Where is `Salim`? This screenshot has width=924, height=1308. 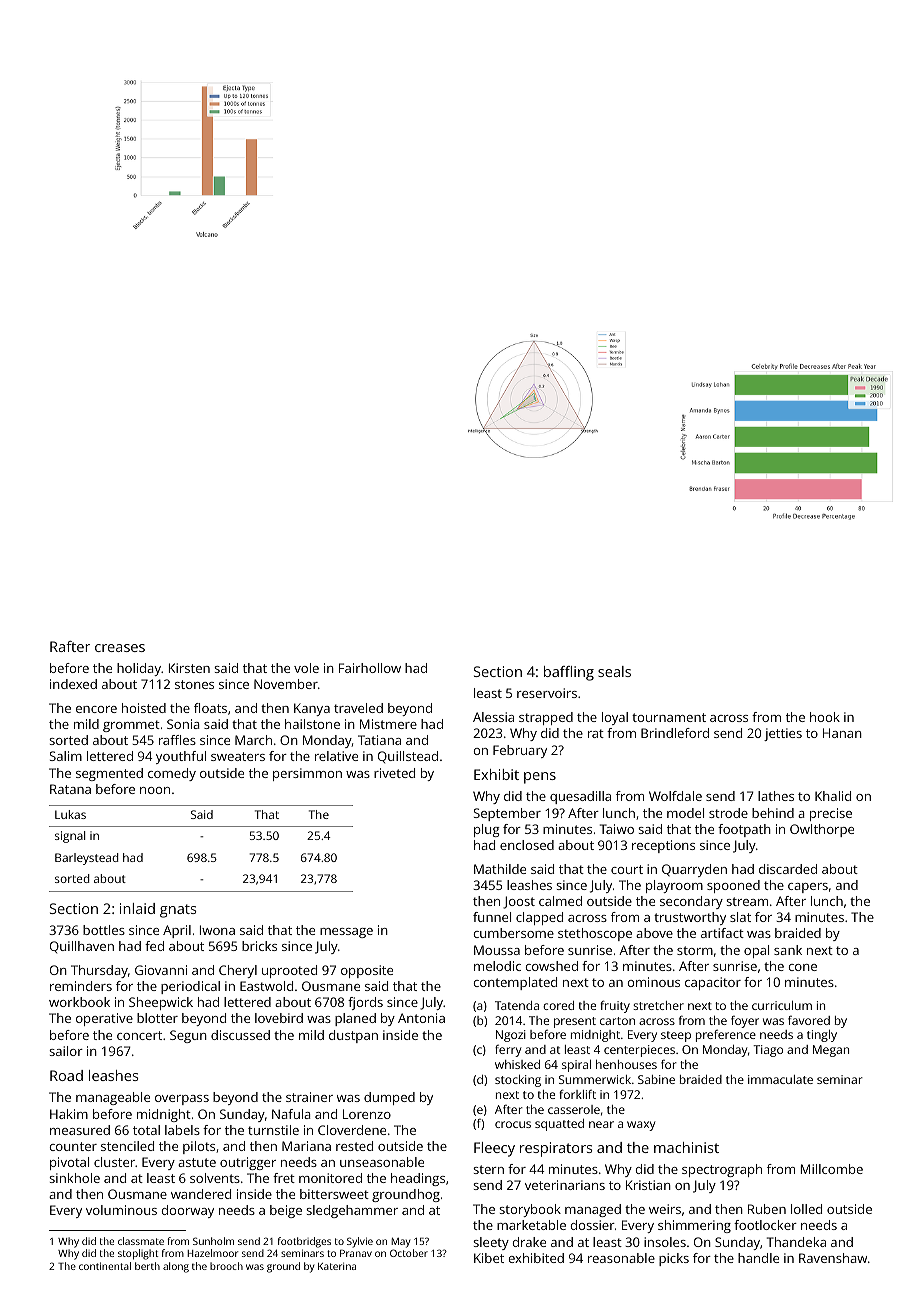 Salim is located at coordinates (66, 756).
